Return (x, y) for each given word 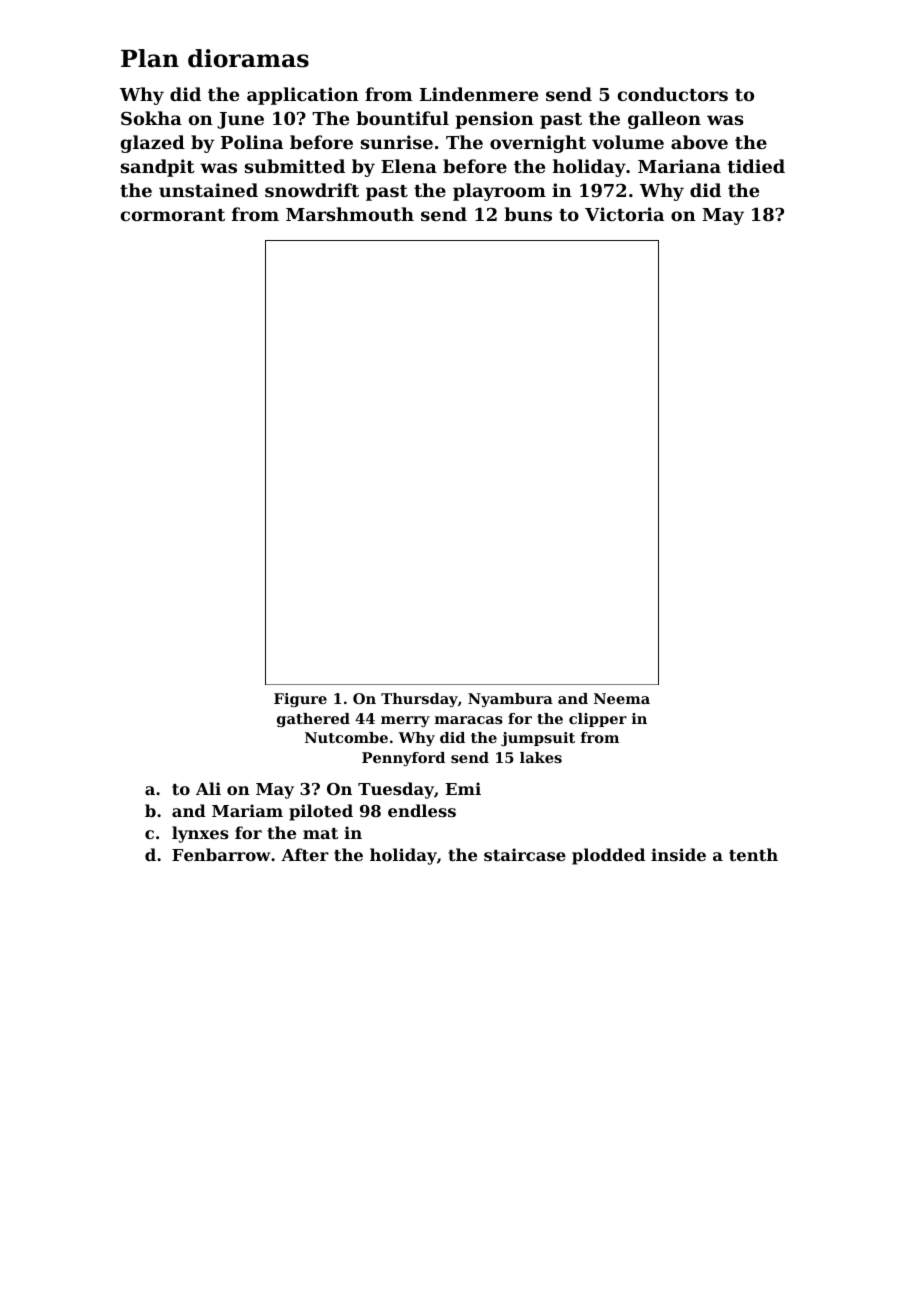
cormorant (173, 215)
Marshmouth (350, 214)
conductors (673, 94)
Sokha (151, 118)
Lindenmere (479, 94)
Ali (208, 788)
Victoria (624, 214)
